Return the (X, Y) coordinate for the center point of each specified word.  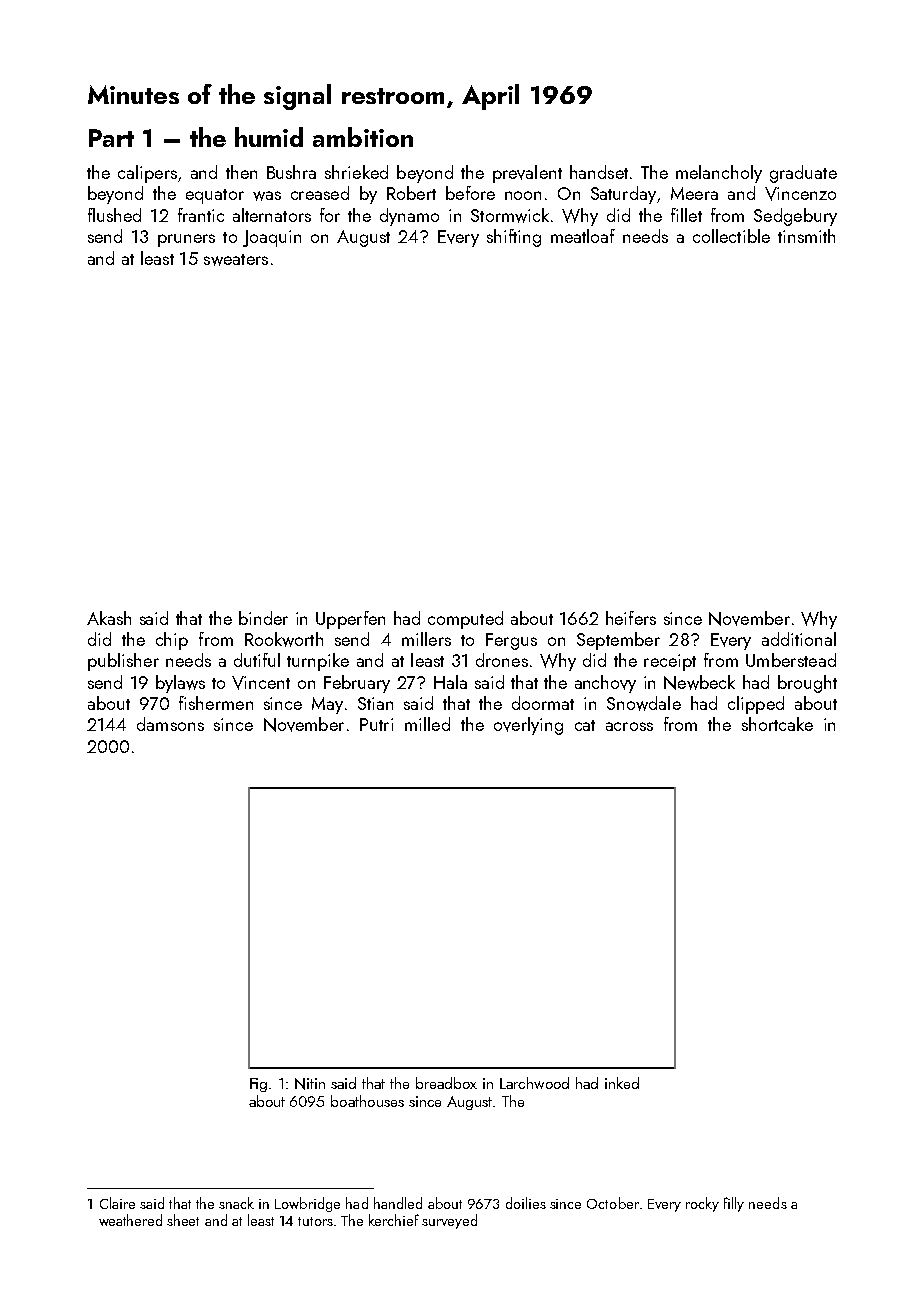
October (613, 1203)
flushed (114, 215)
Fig (260, 1085)
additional (799, 639)
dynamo (409, 217)
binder (263, 618)
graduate (803, 174)
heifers (631, 618)
